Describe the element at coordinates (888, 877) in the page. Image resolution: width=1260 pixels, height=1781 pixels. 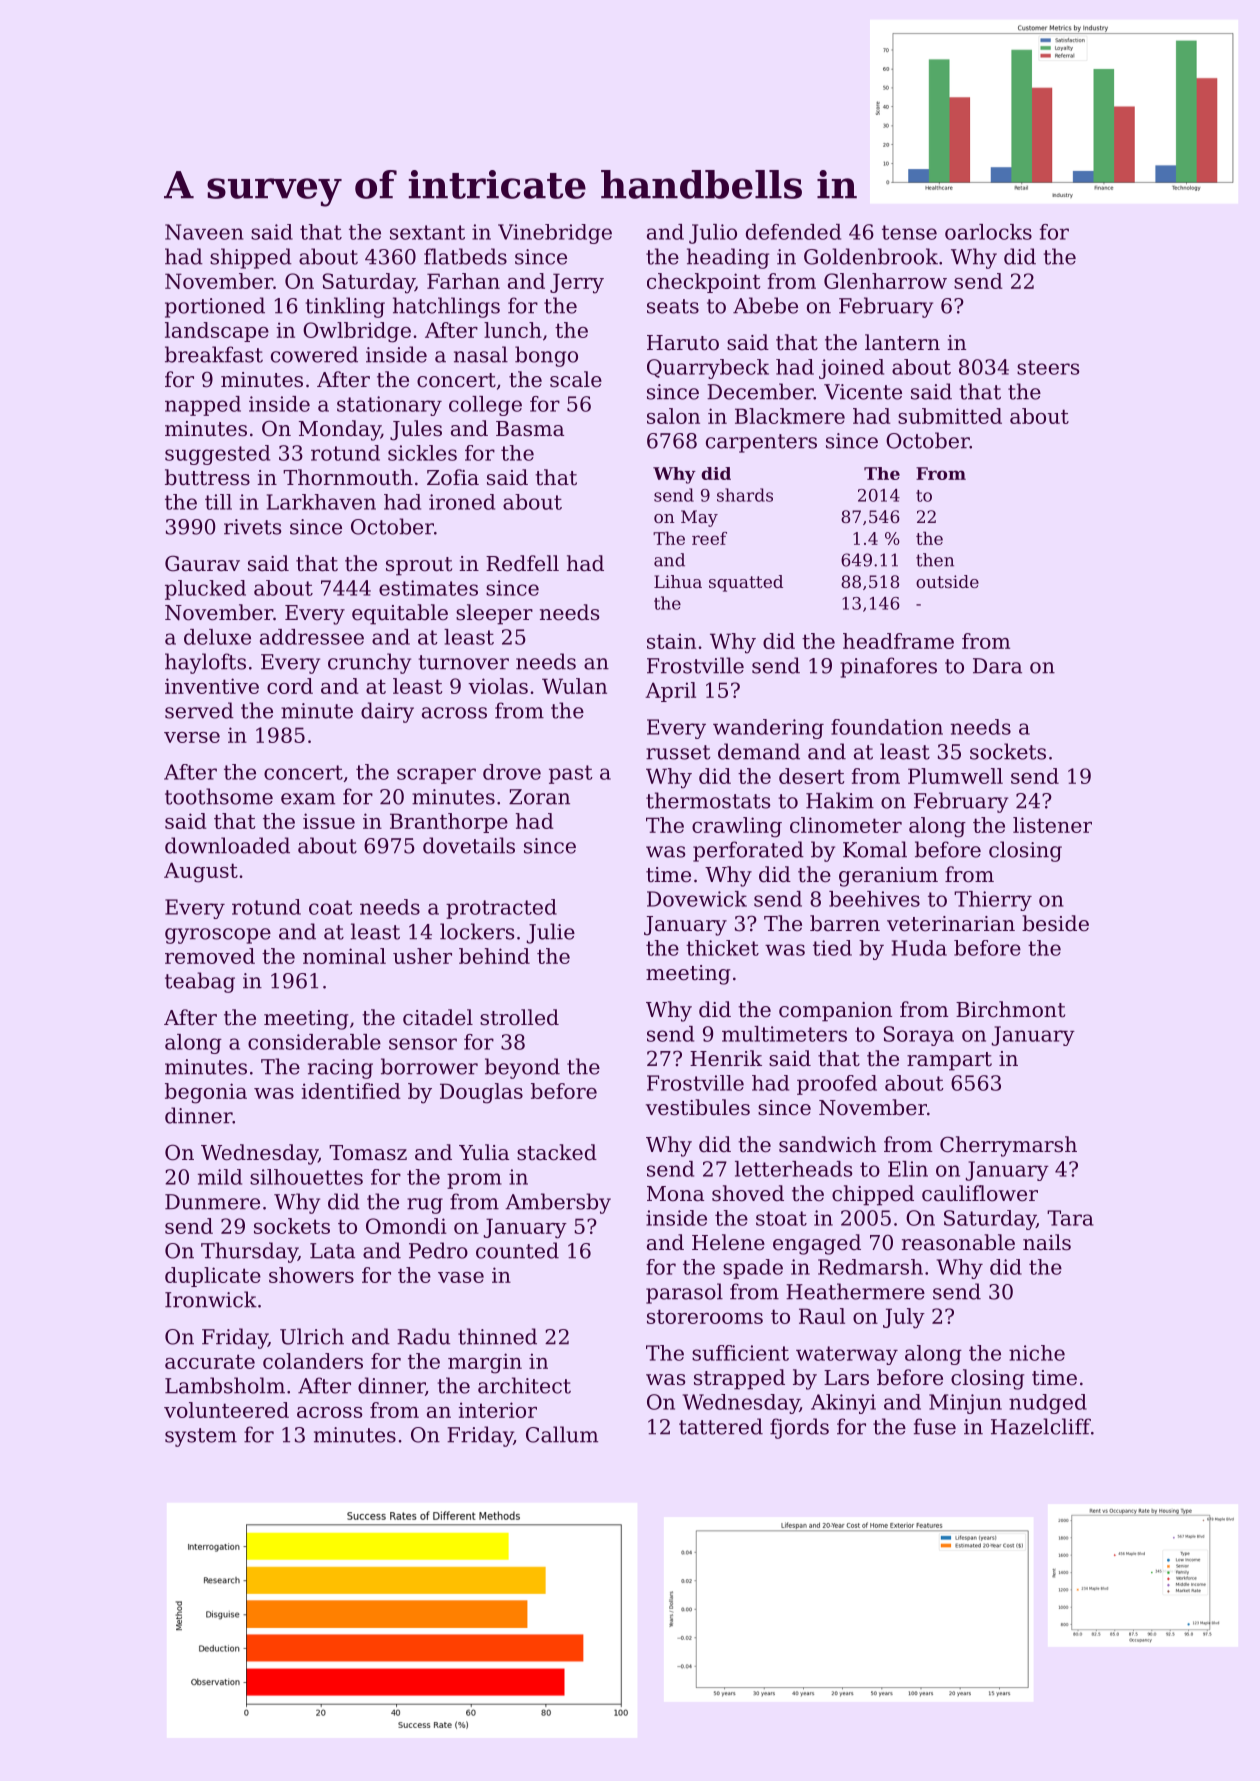
I see `geranium` at that location.
